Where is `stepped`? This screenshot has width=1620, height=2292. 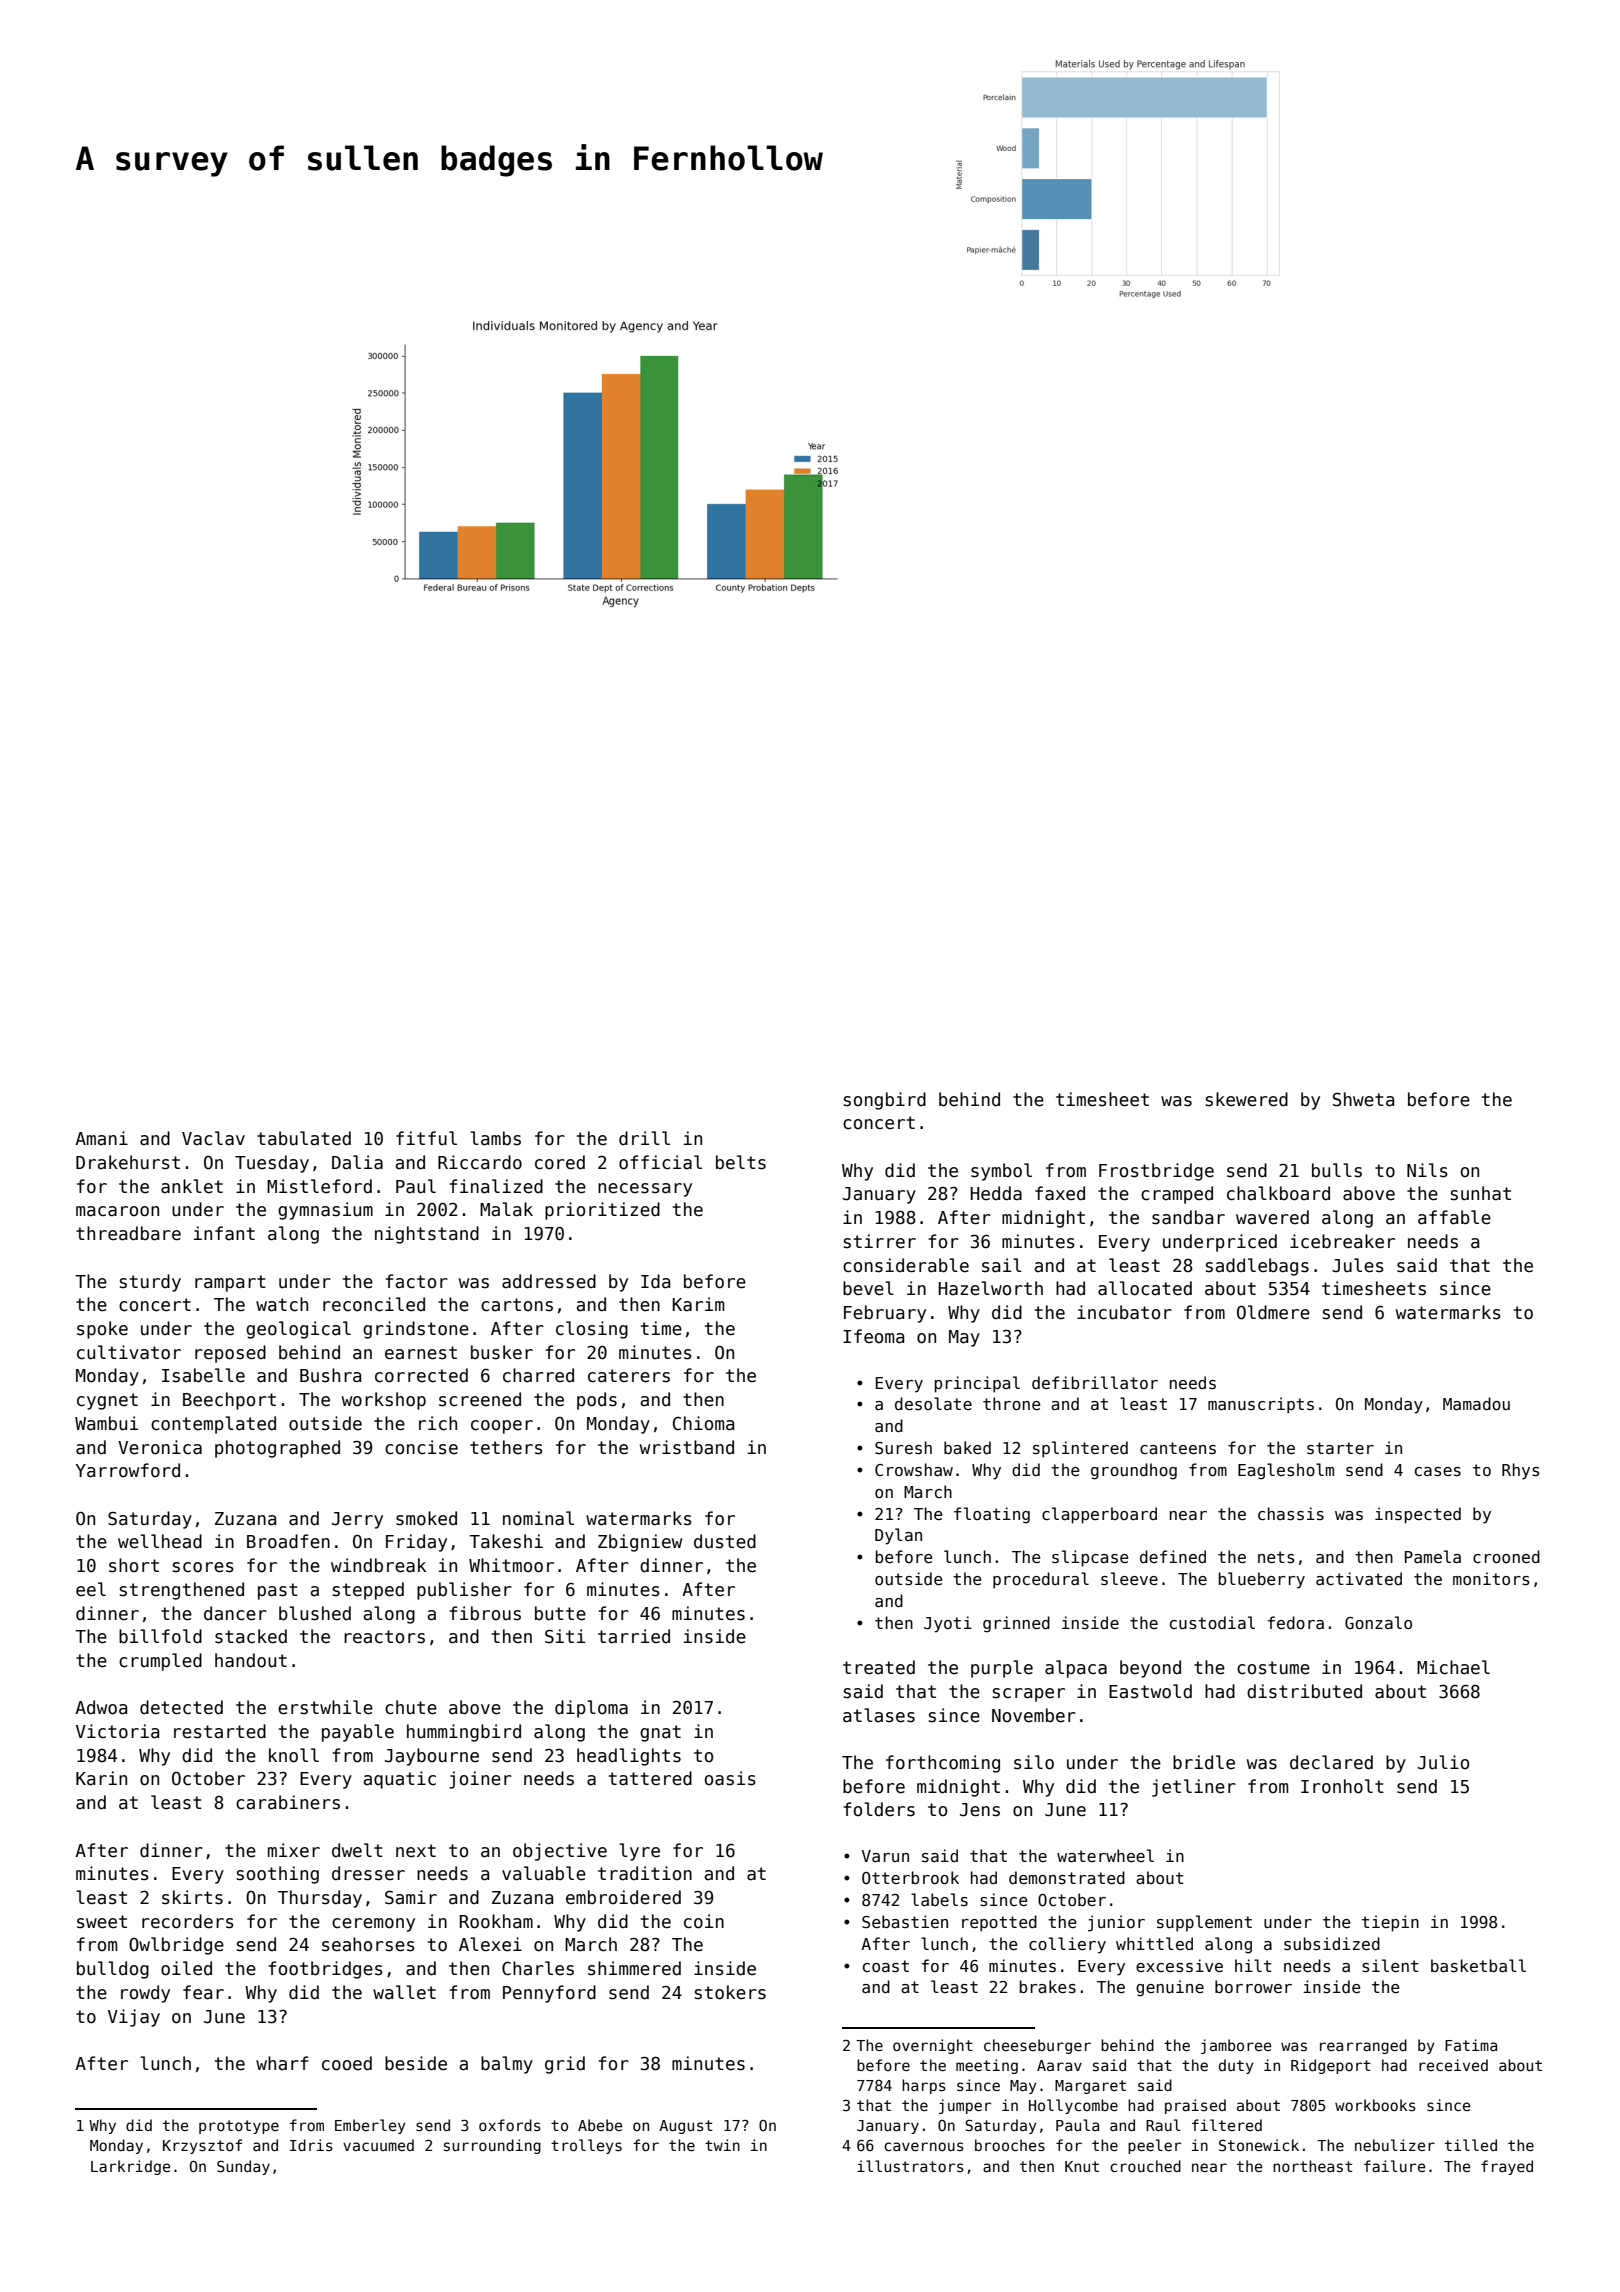 stepped is located at coordinates (368, 1591).
